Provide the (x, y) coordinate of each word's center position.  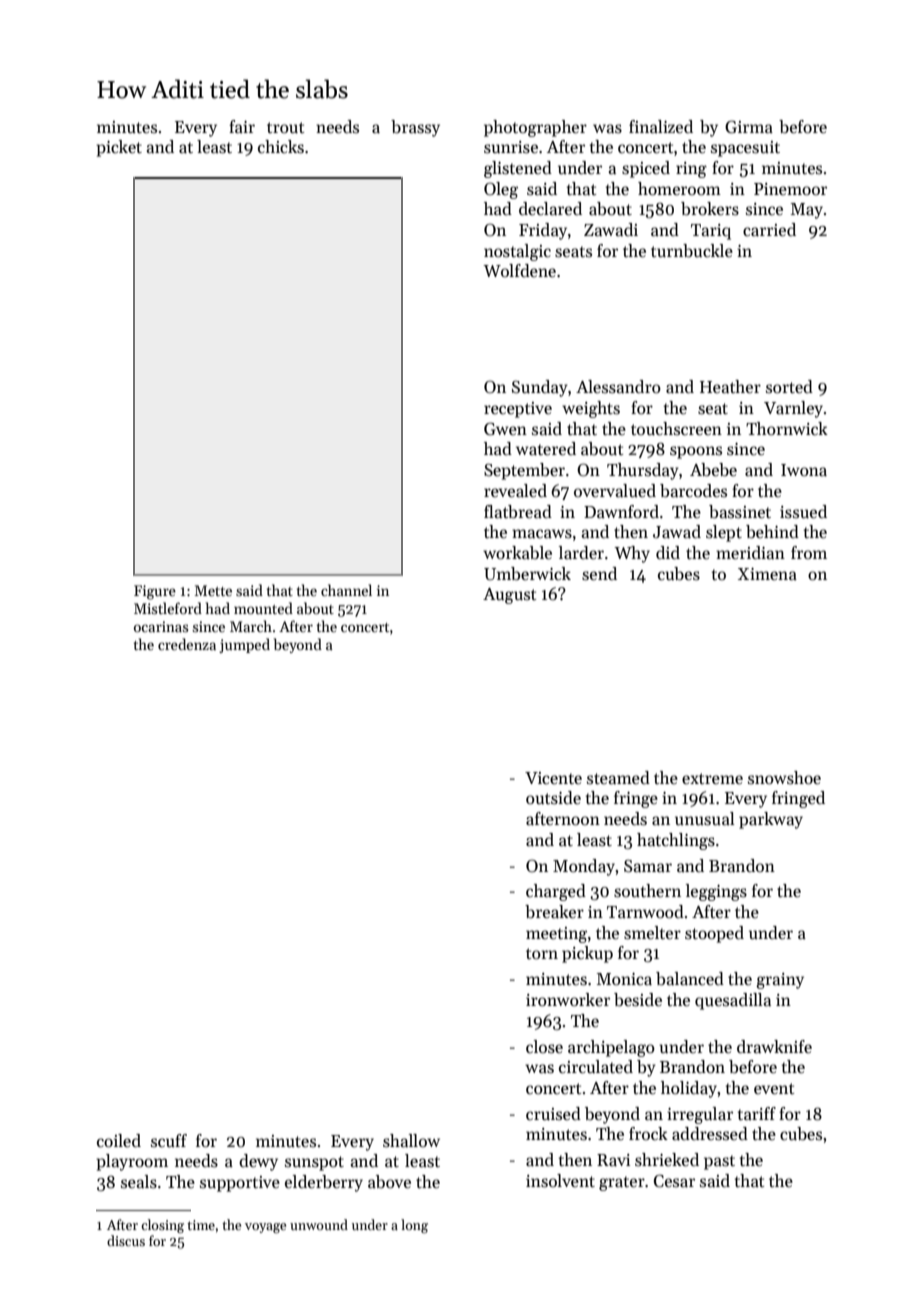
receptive (518, 410)
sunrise (511, 147)
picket (119, 148)
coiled (119, 1141)
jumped (244, 645)
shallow (411, 1141)
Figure (155, 592)
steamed (618, 778)
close (544, 1047)
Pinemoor (790, 189)
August (509, 596)
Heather (730, 387)
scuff (169, 1140)
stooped (714, 934)
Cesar (674, 1181)
